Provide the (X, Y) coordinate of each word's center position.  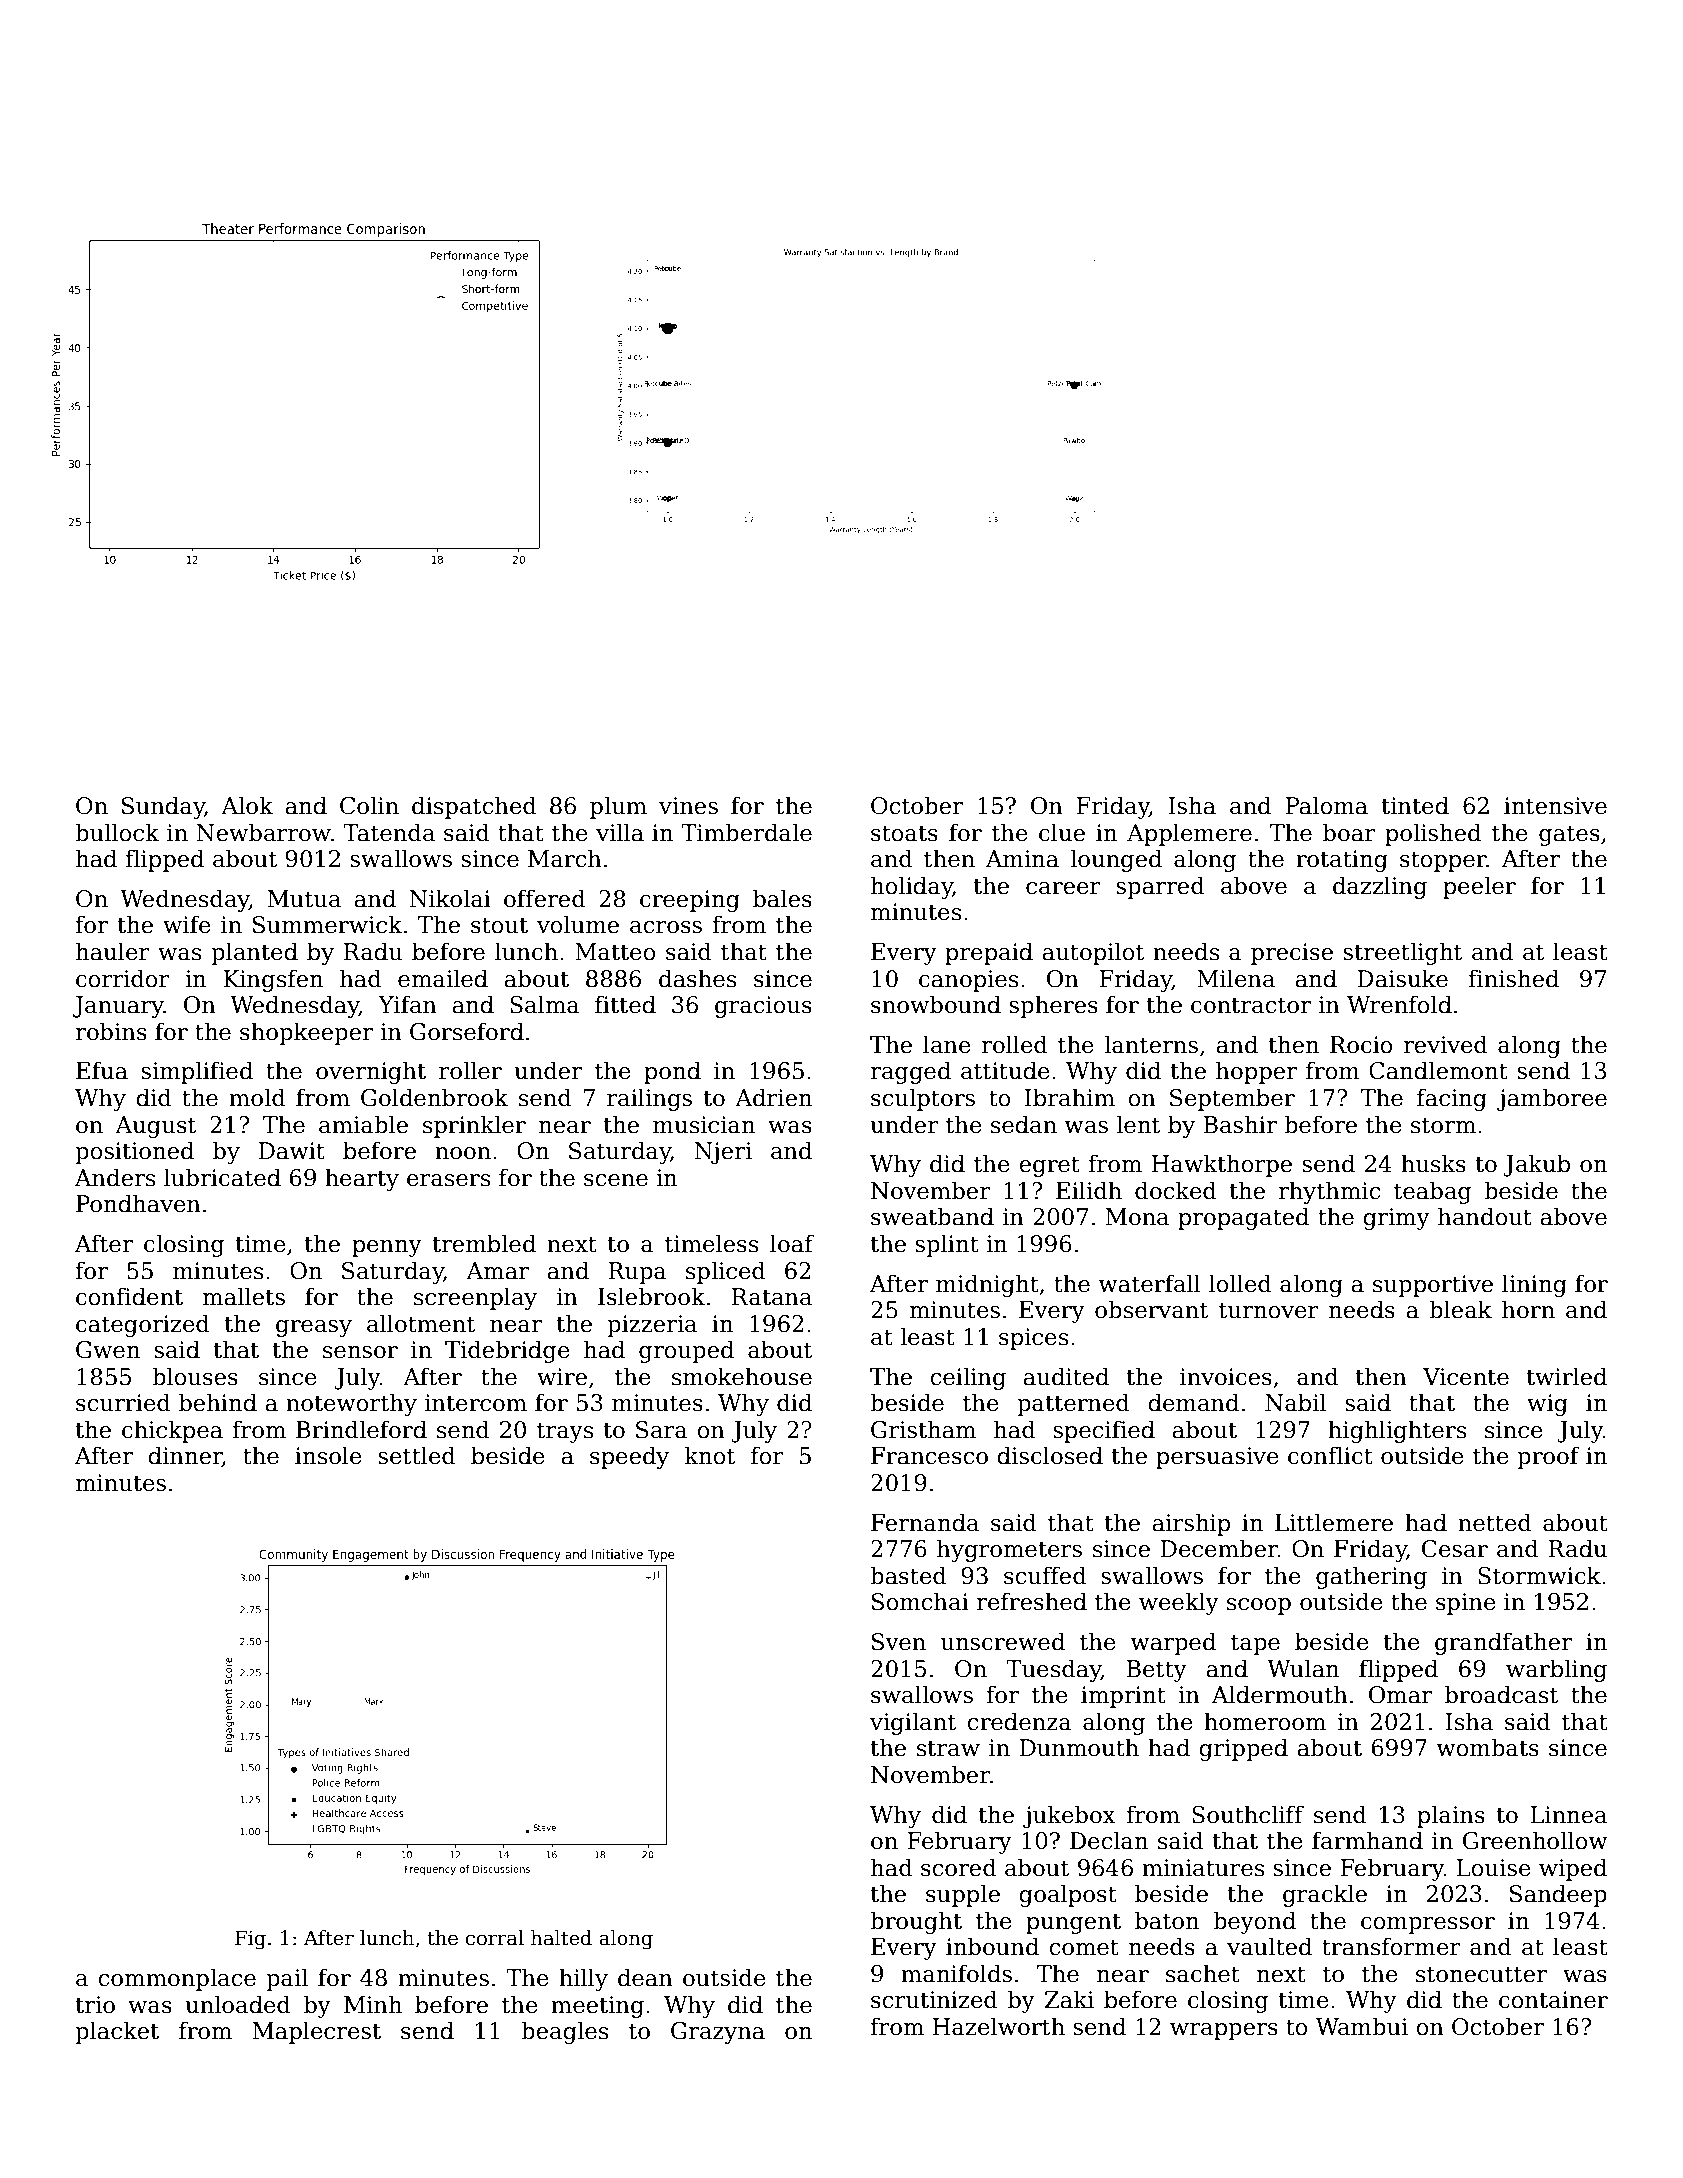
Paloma (1327, 805)
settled (417, 1455)
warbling (1556, 1670)
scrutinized (934, 1999)
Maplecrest (317, 2032)
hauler (113, 951)
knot (710, 1455)
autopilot (1093, 953)
